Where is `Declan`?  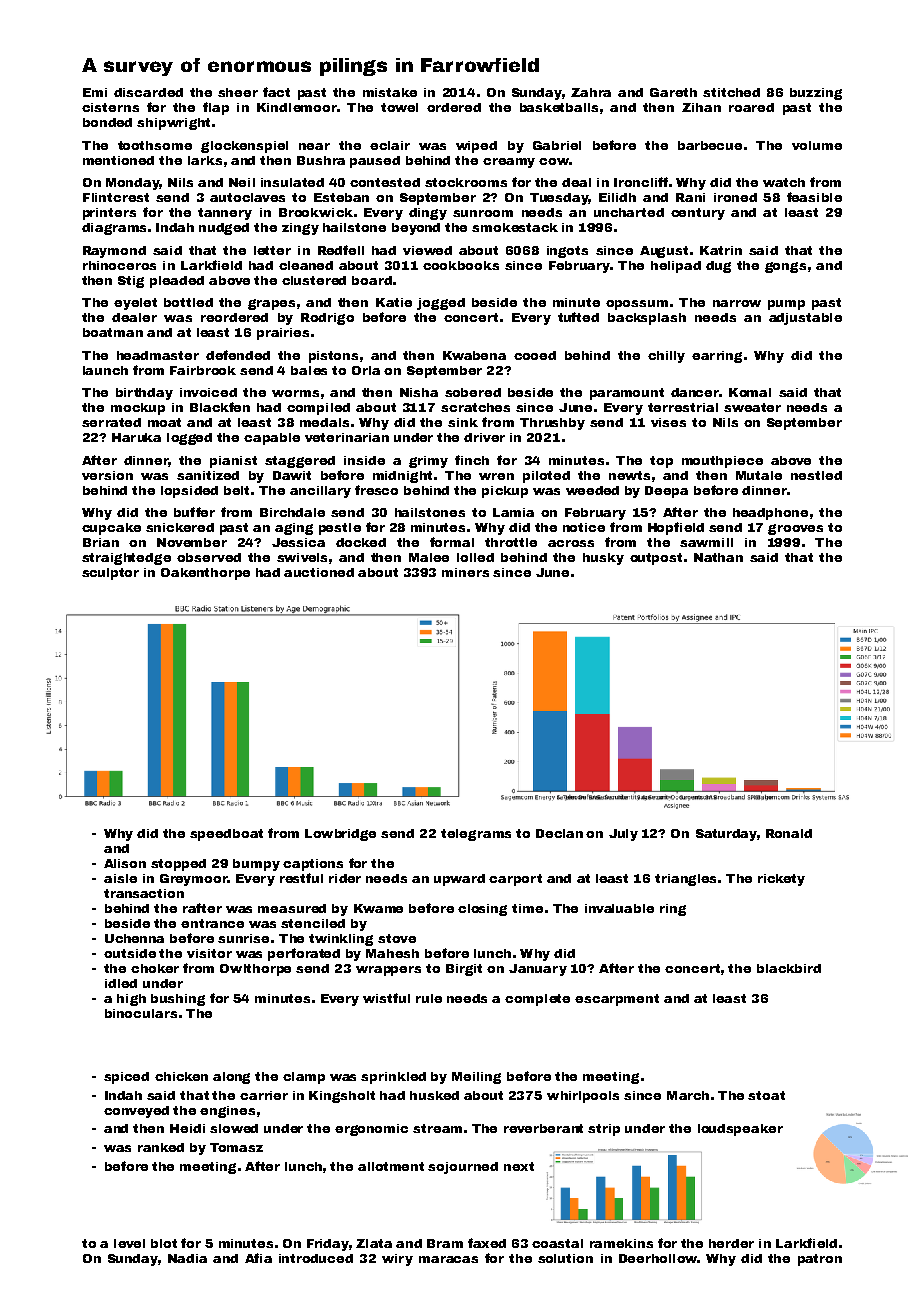 Declan is located at coordinates (559, 833).
